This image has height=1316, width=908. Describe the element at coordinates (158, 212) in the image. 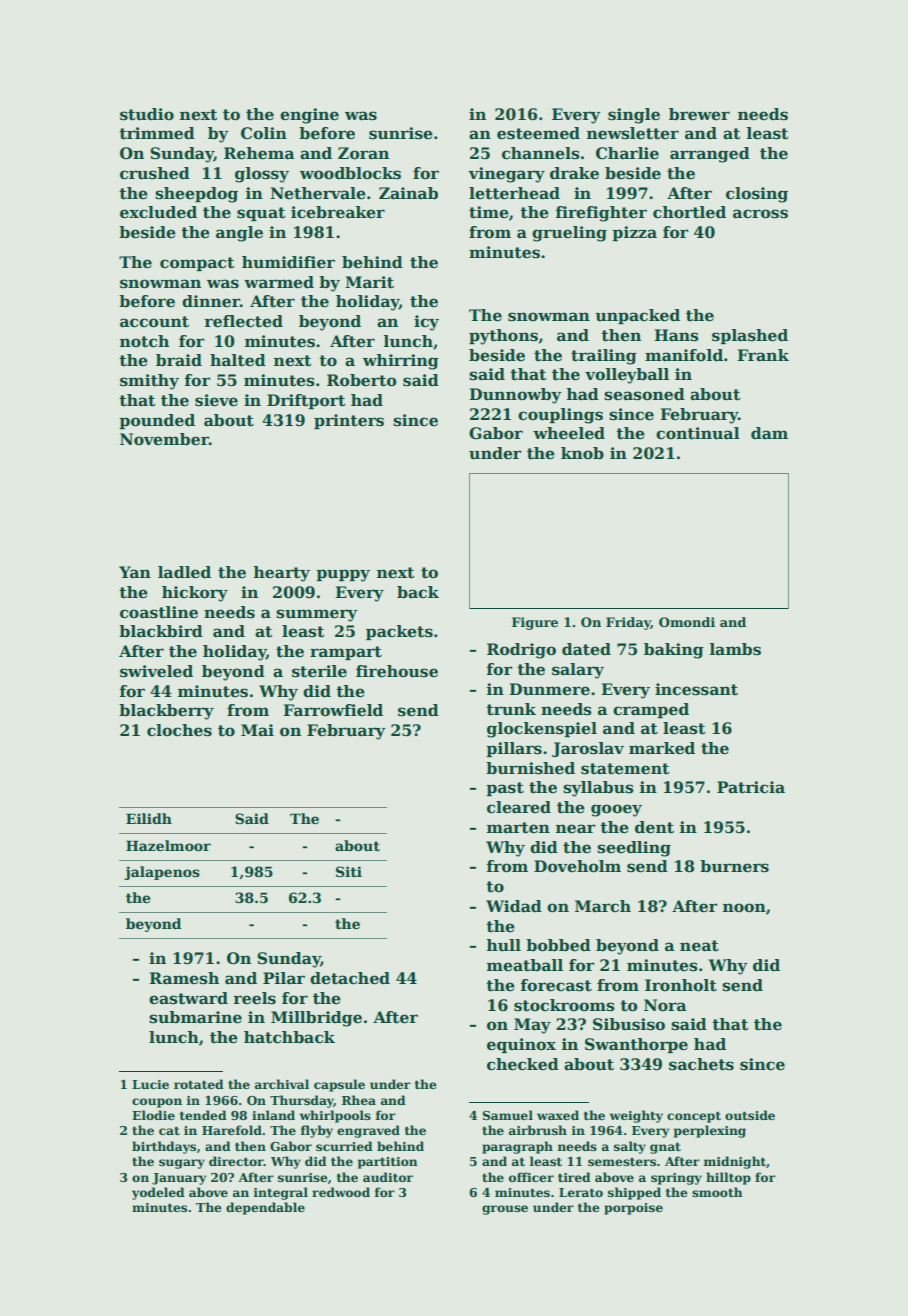

I see `excluded` at that location.
